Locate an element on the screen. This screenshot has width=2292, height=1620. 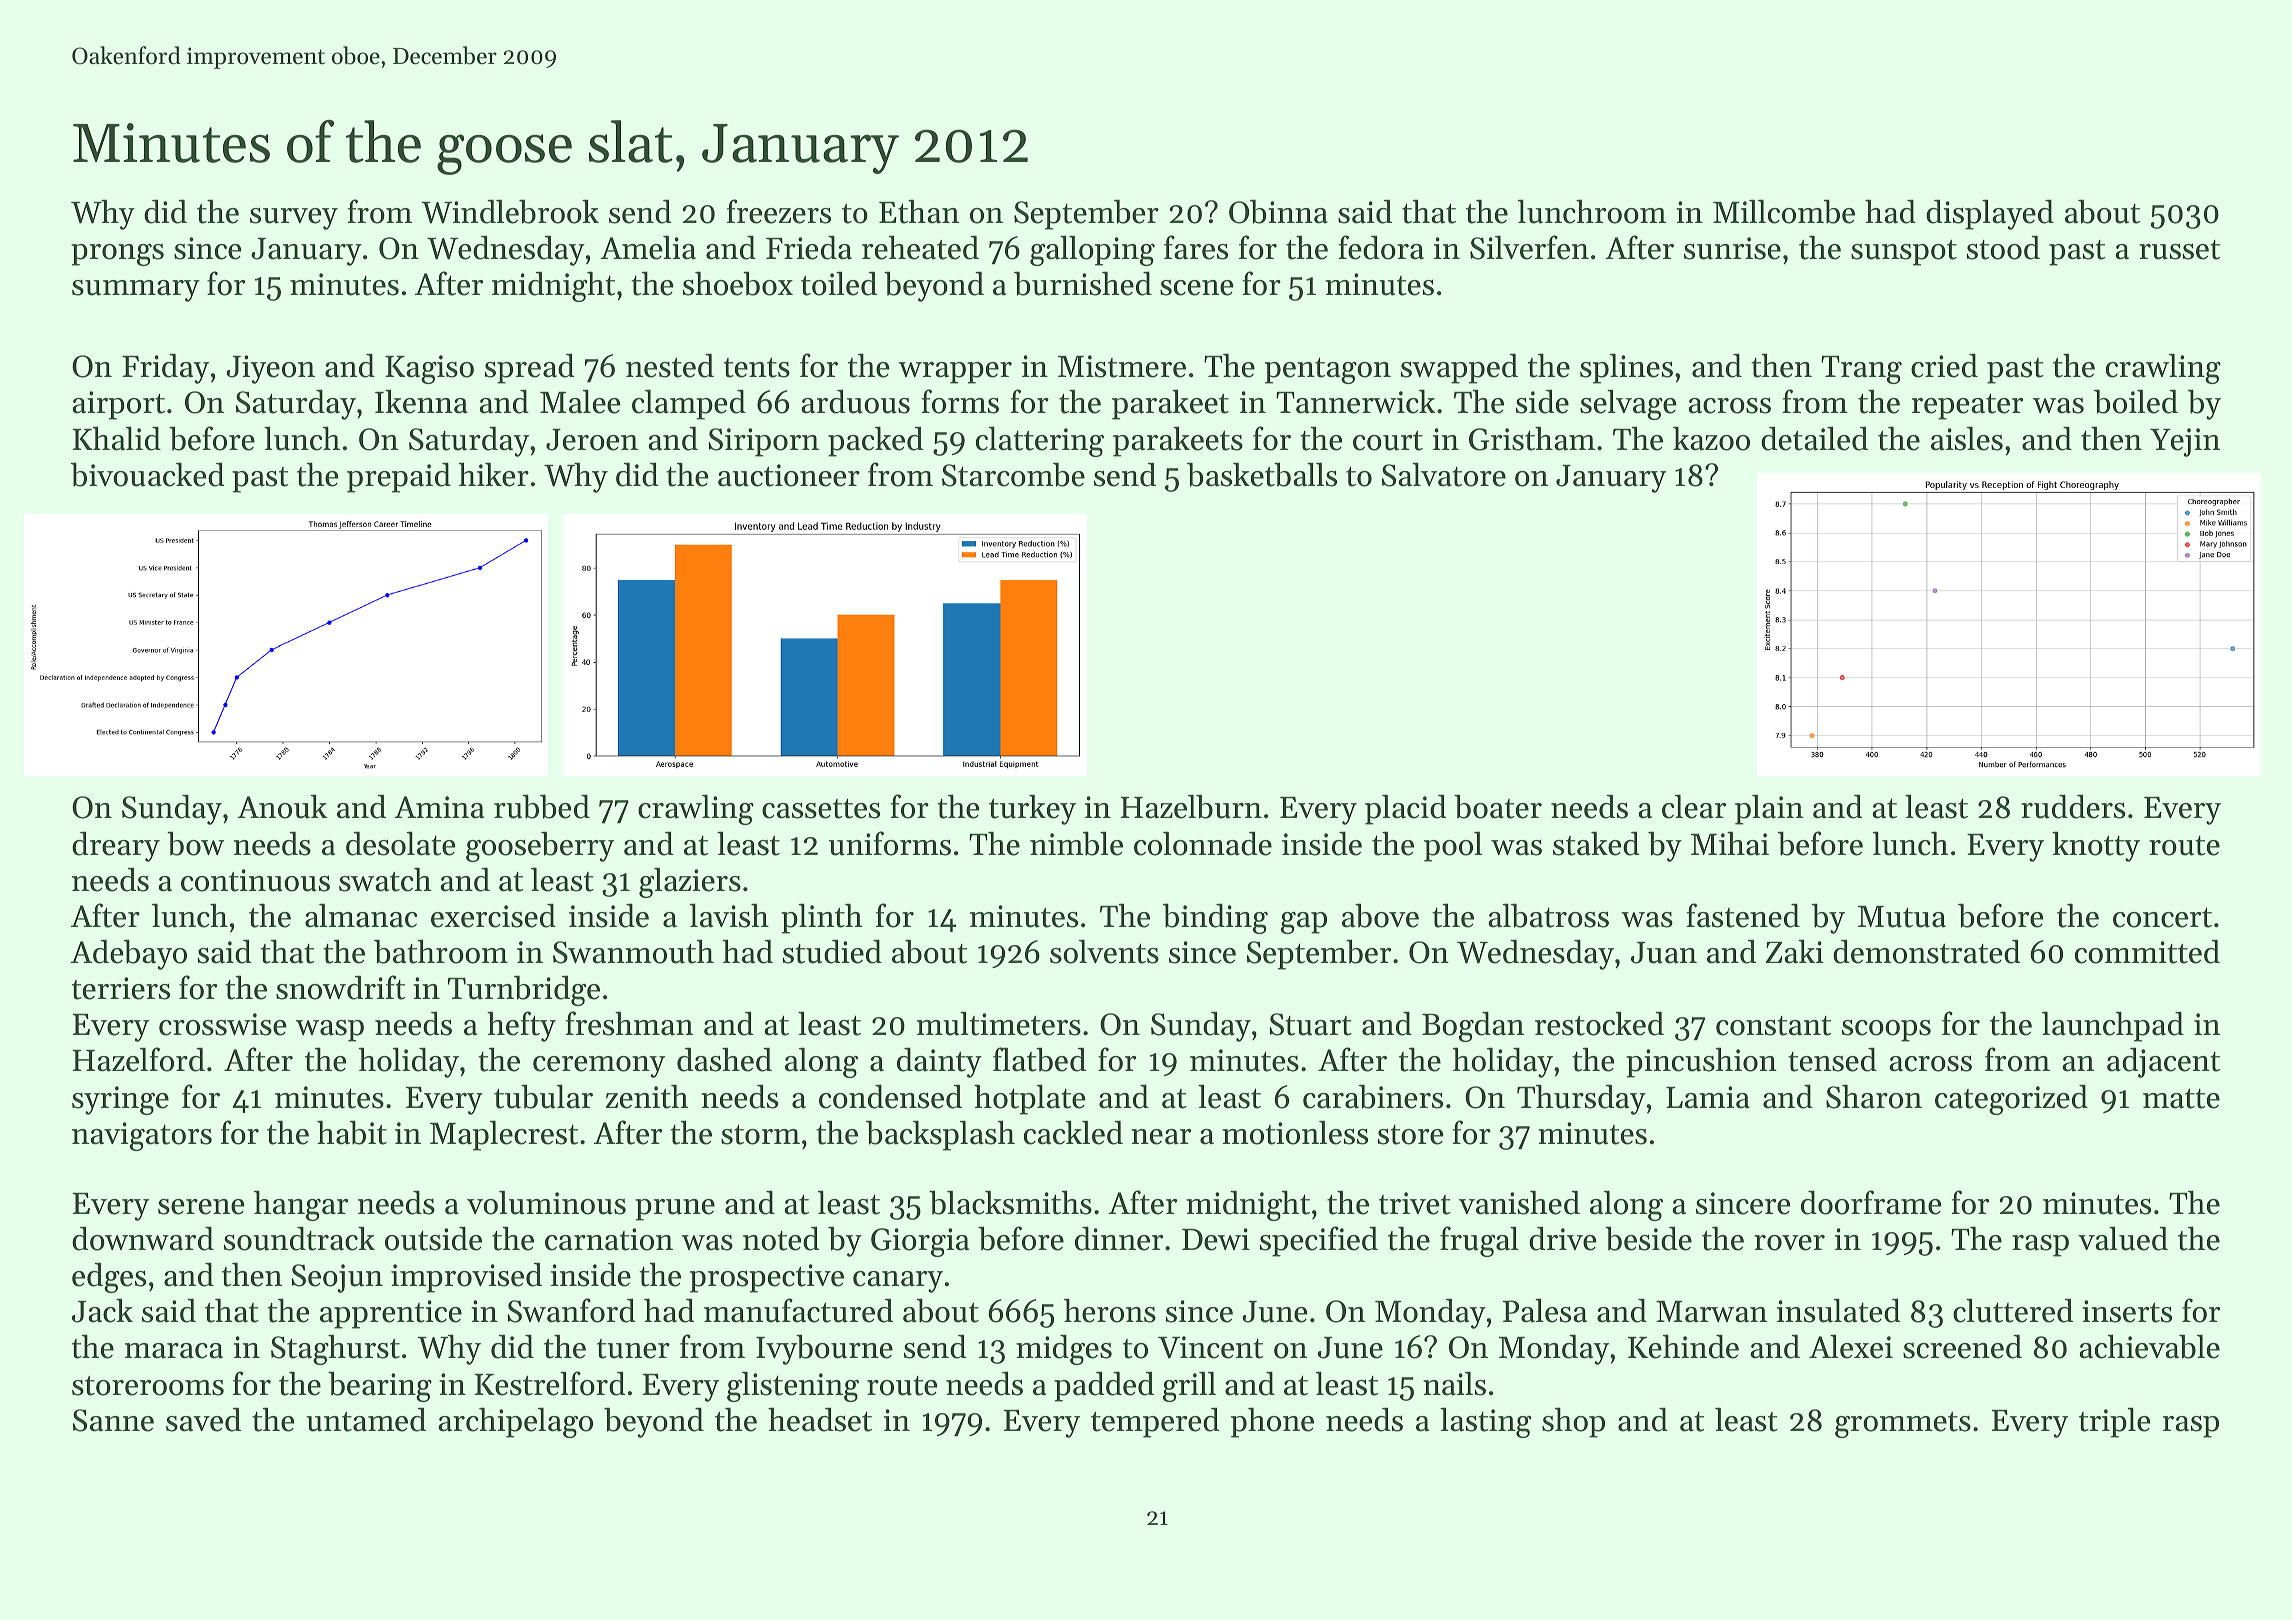
sunrise is located at coordinates (1732, 248).
